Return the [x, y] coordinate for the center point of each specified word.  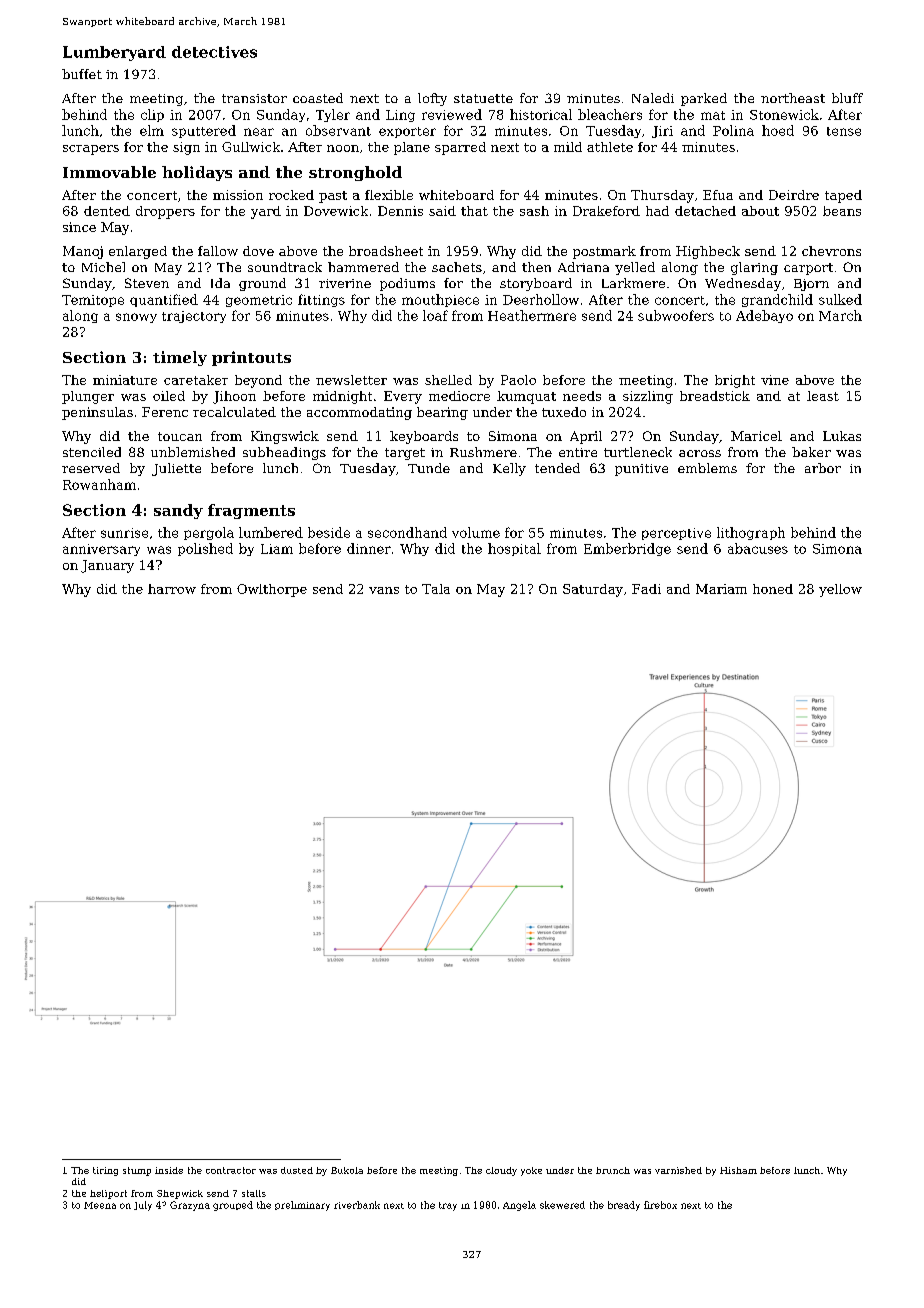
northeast [793, 98]
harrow [172, 589]
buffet [82, 74]
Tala [436, 589]
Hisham [738, 1170]
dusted [297, 1170]
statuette [483, 98]
